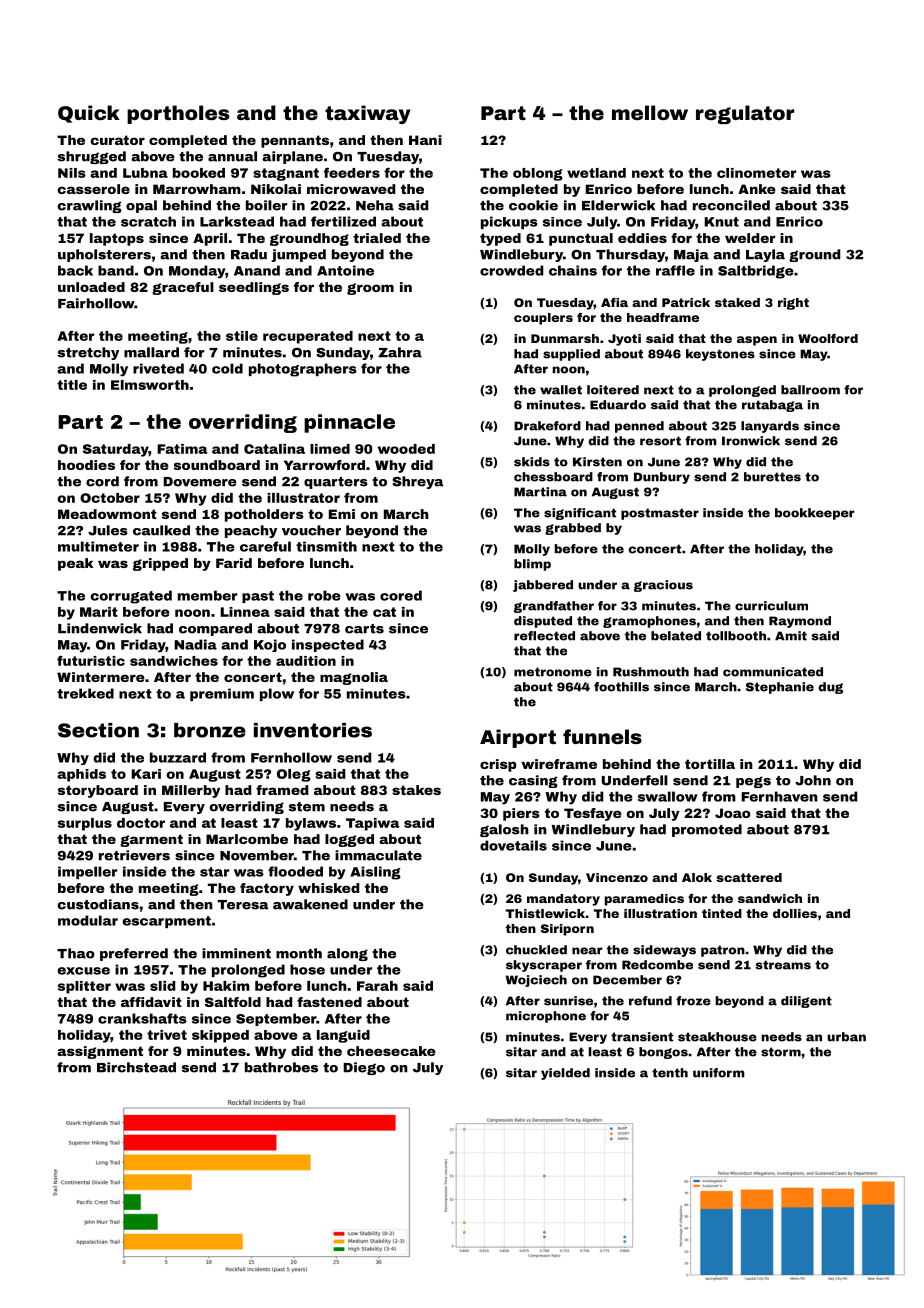  I want to click on Fatima, so click(182, 449).
